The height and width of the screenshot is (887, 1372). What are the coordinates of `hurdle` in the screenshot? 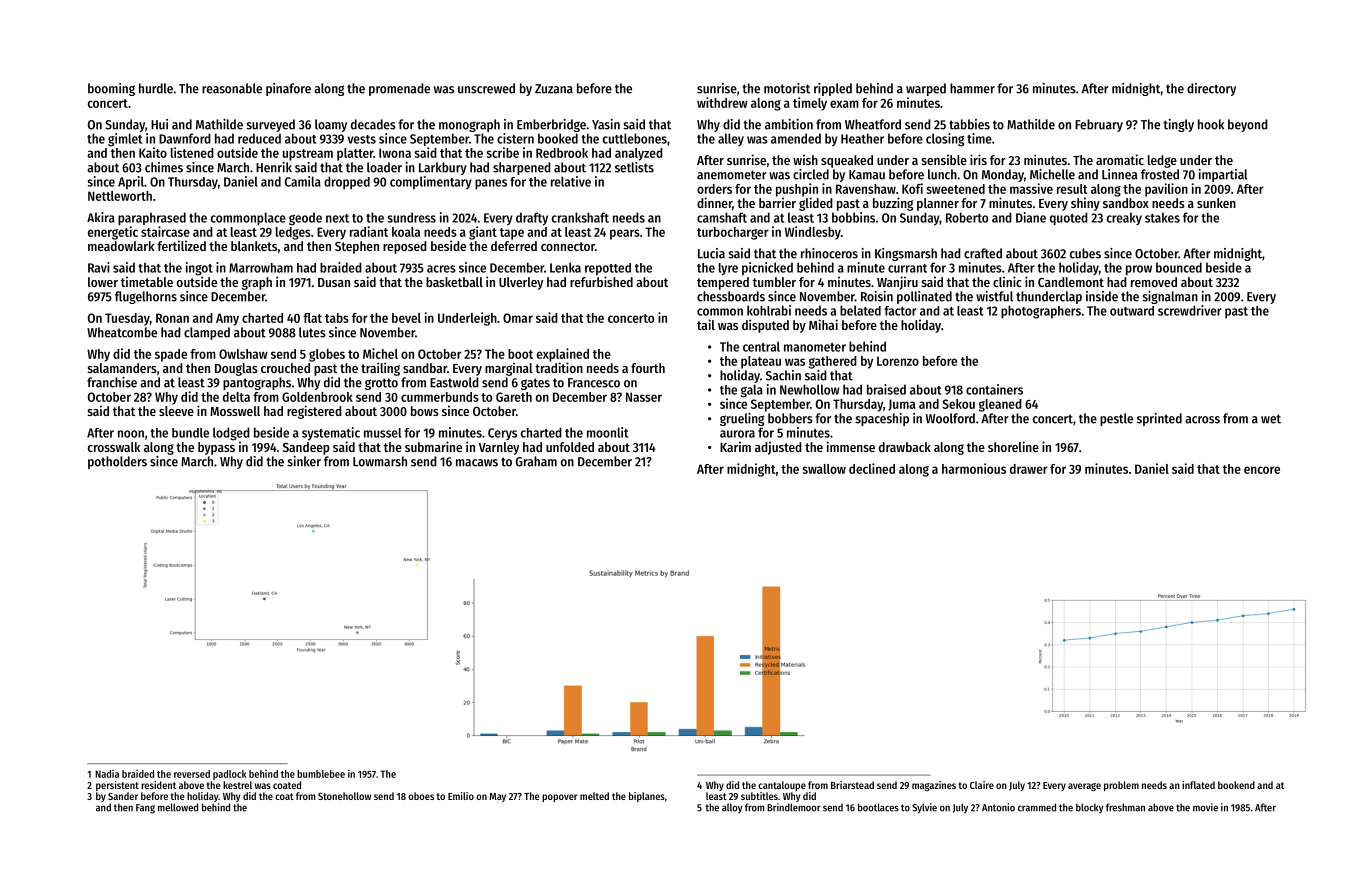 It's located at (156, 88).
